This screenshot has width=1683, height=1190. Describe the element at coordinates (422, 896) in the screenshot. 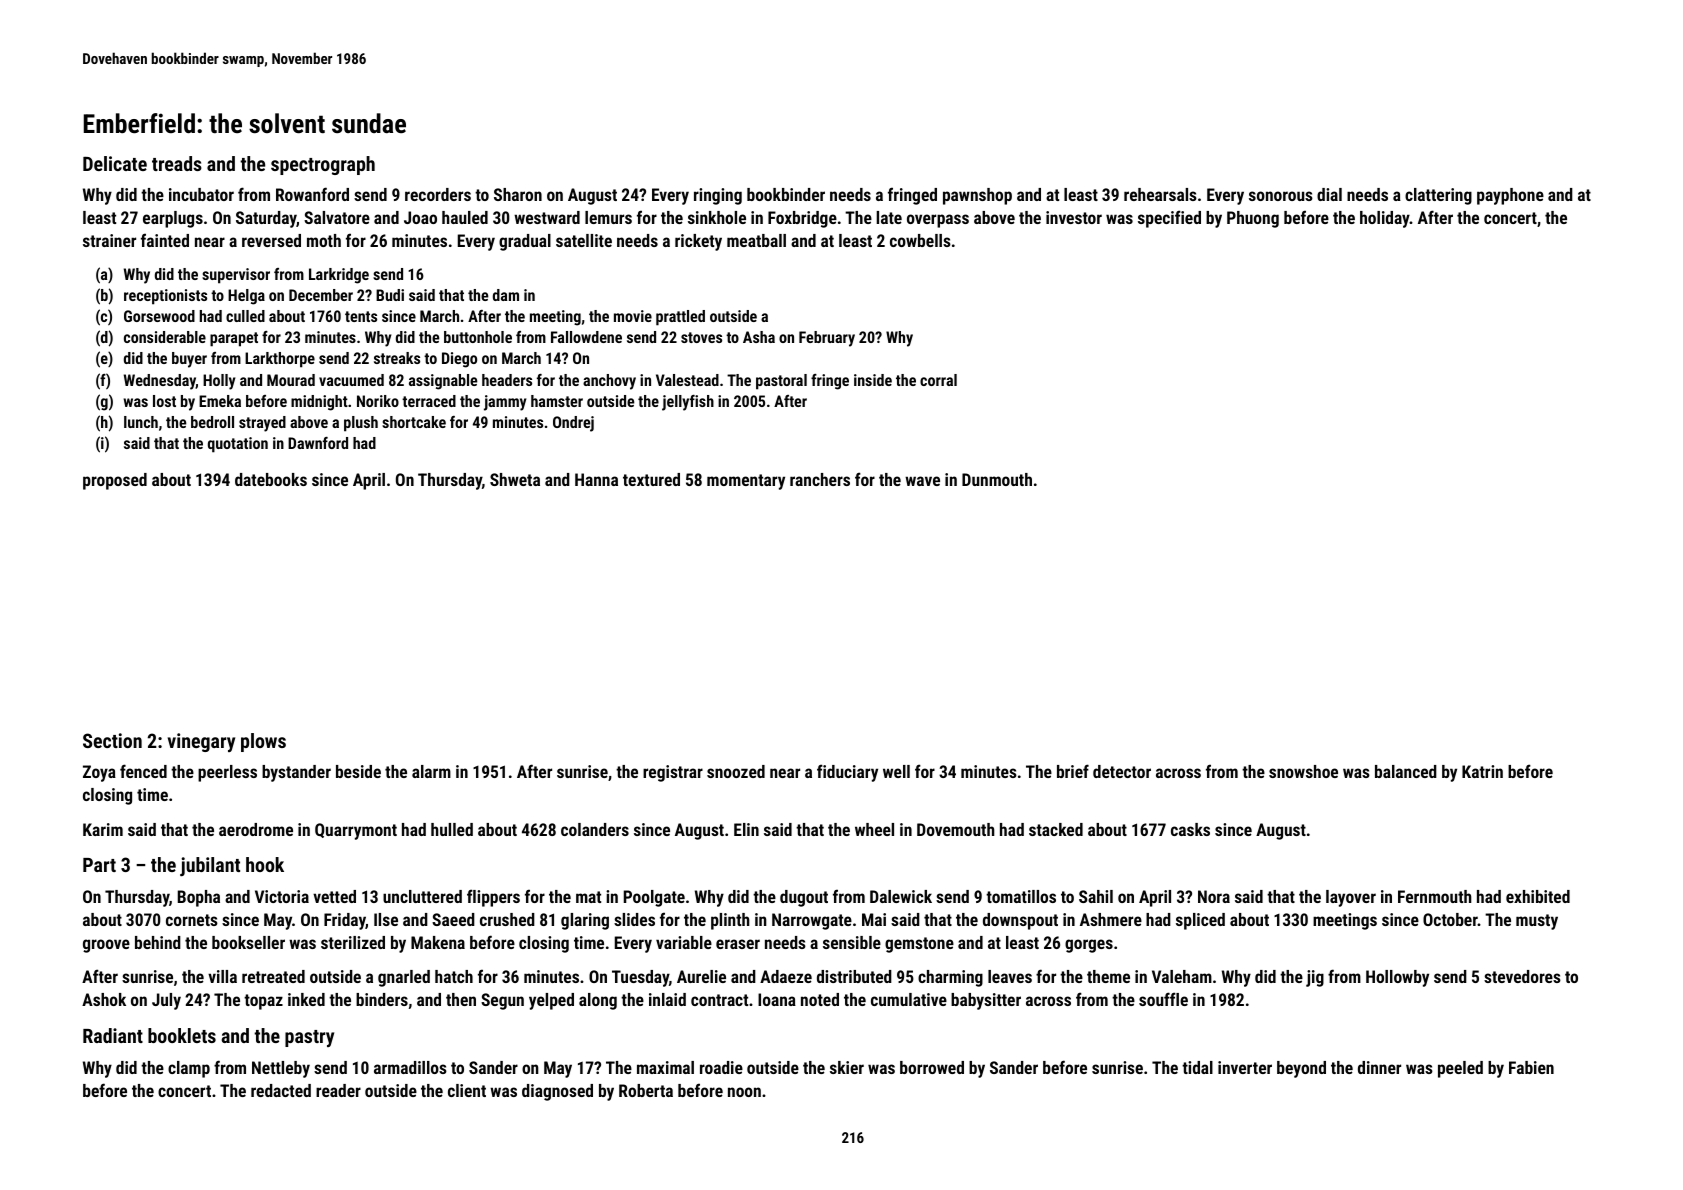

I see `uncluttered` at that location.
